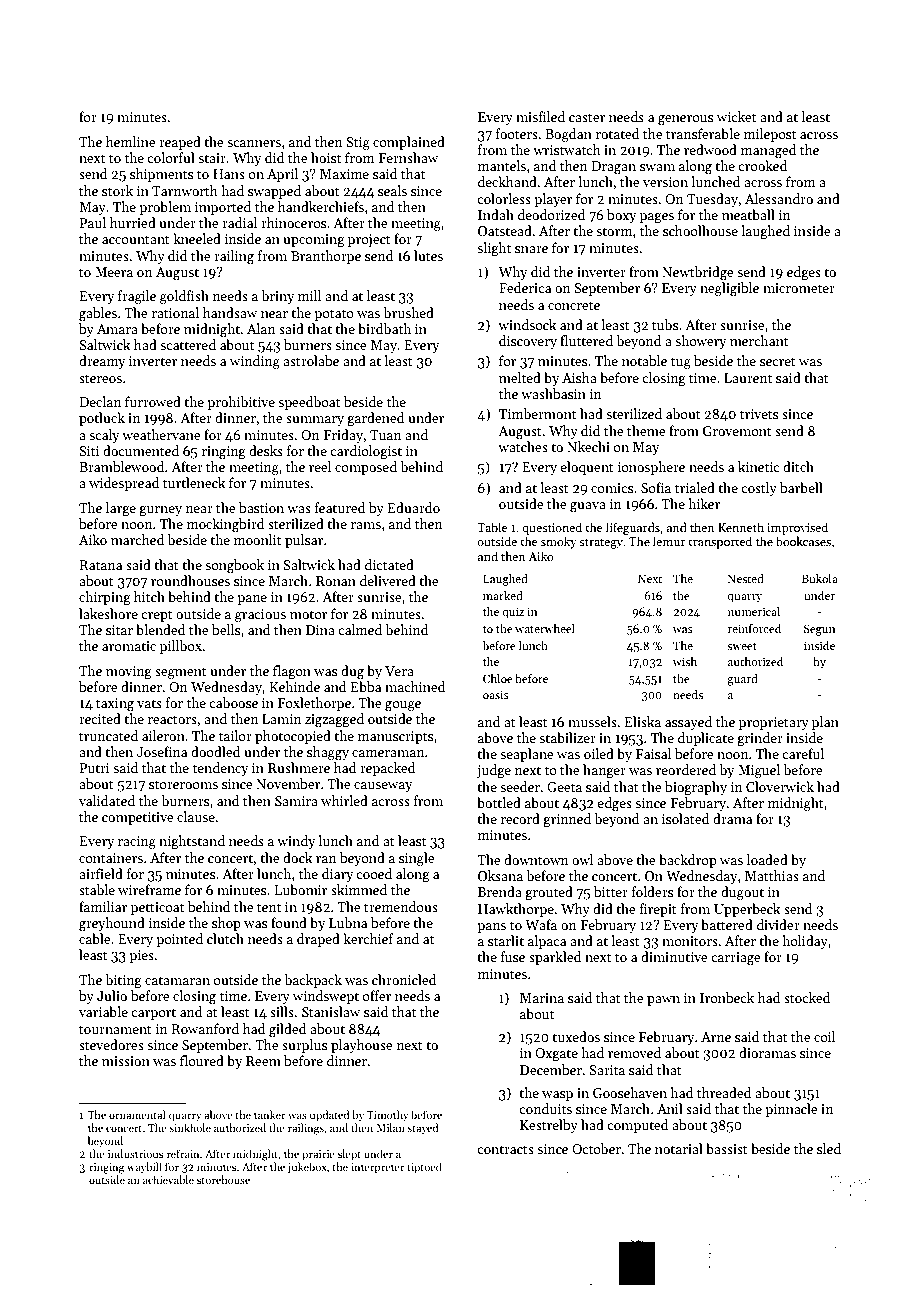 The height and width of the screenshot is (1314, 924). I want to click on misfiled, so click(540, 116).
